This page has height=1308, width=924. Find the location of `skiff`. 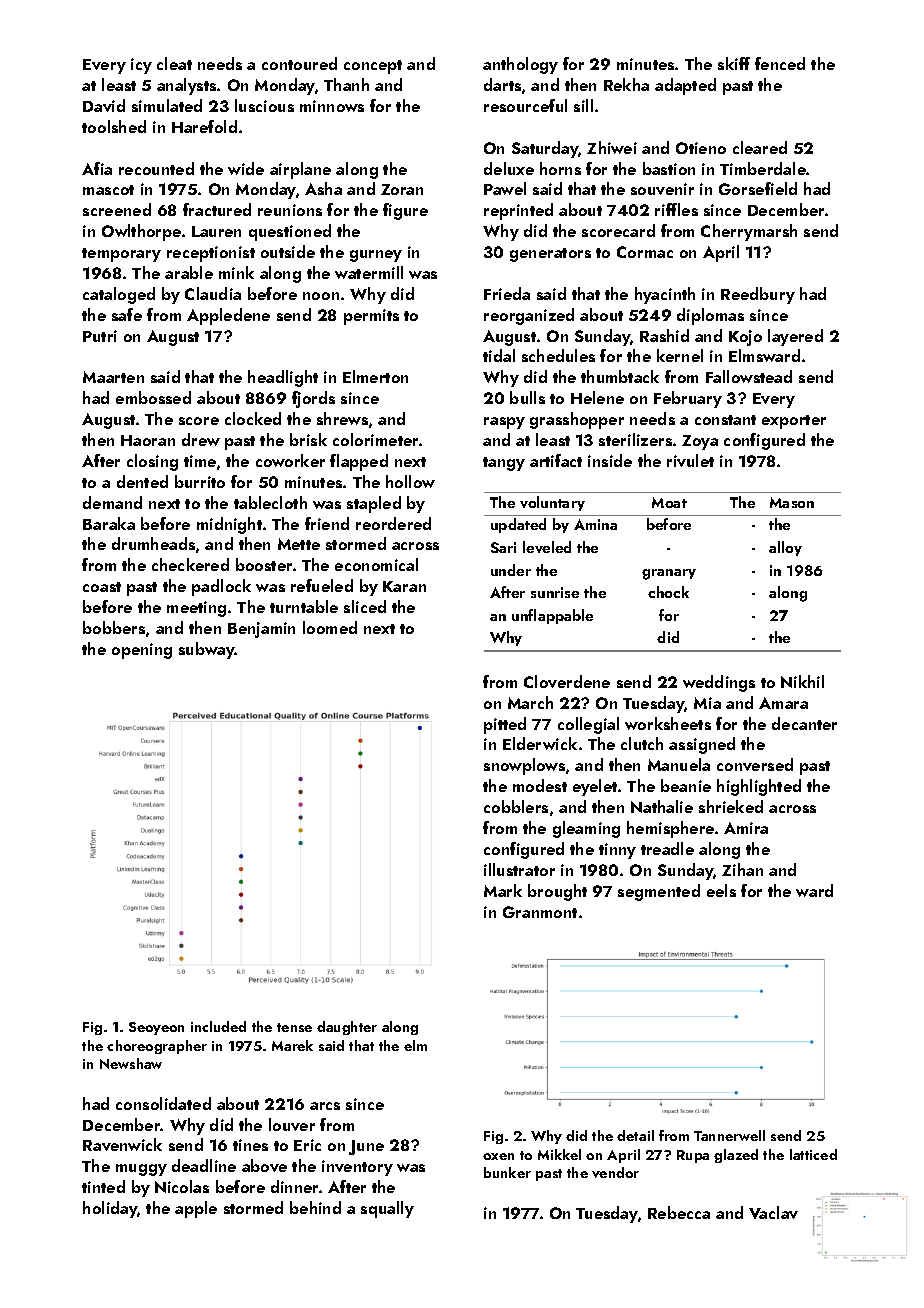

skiff is located at coordinates (734, 63).
